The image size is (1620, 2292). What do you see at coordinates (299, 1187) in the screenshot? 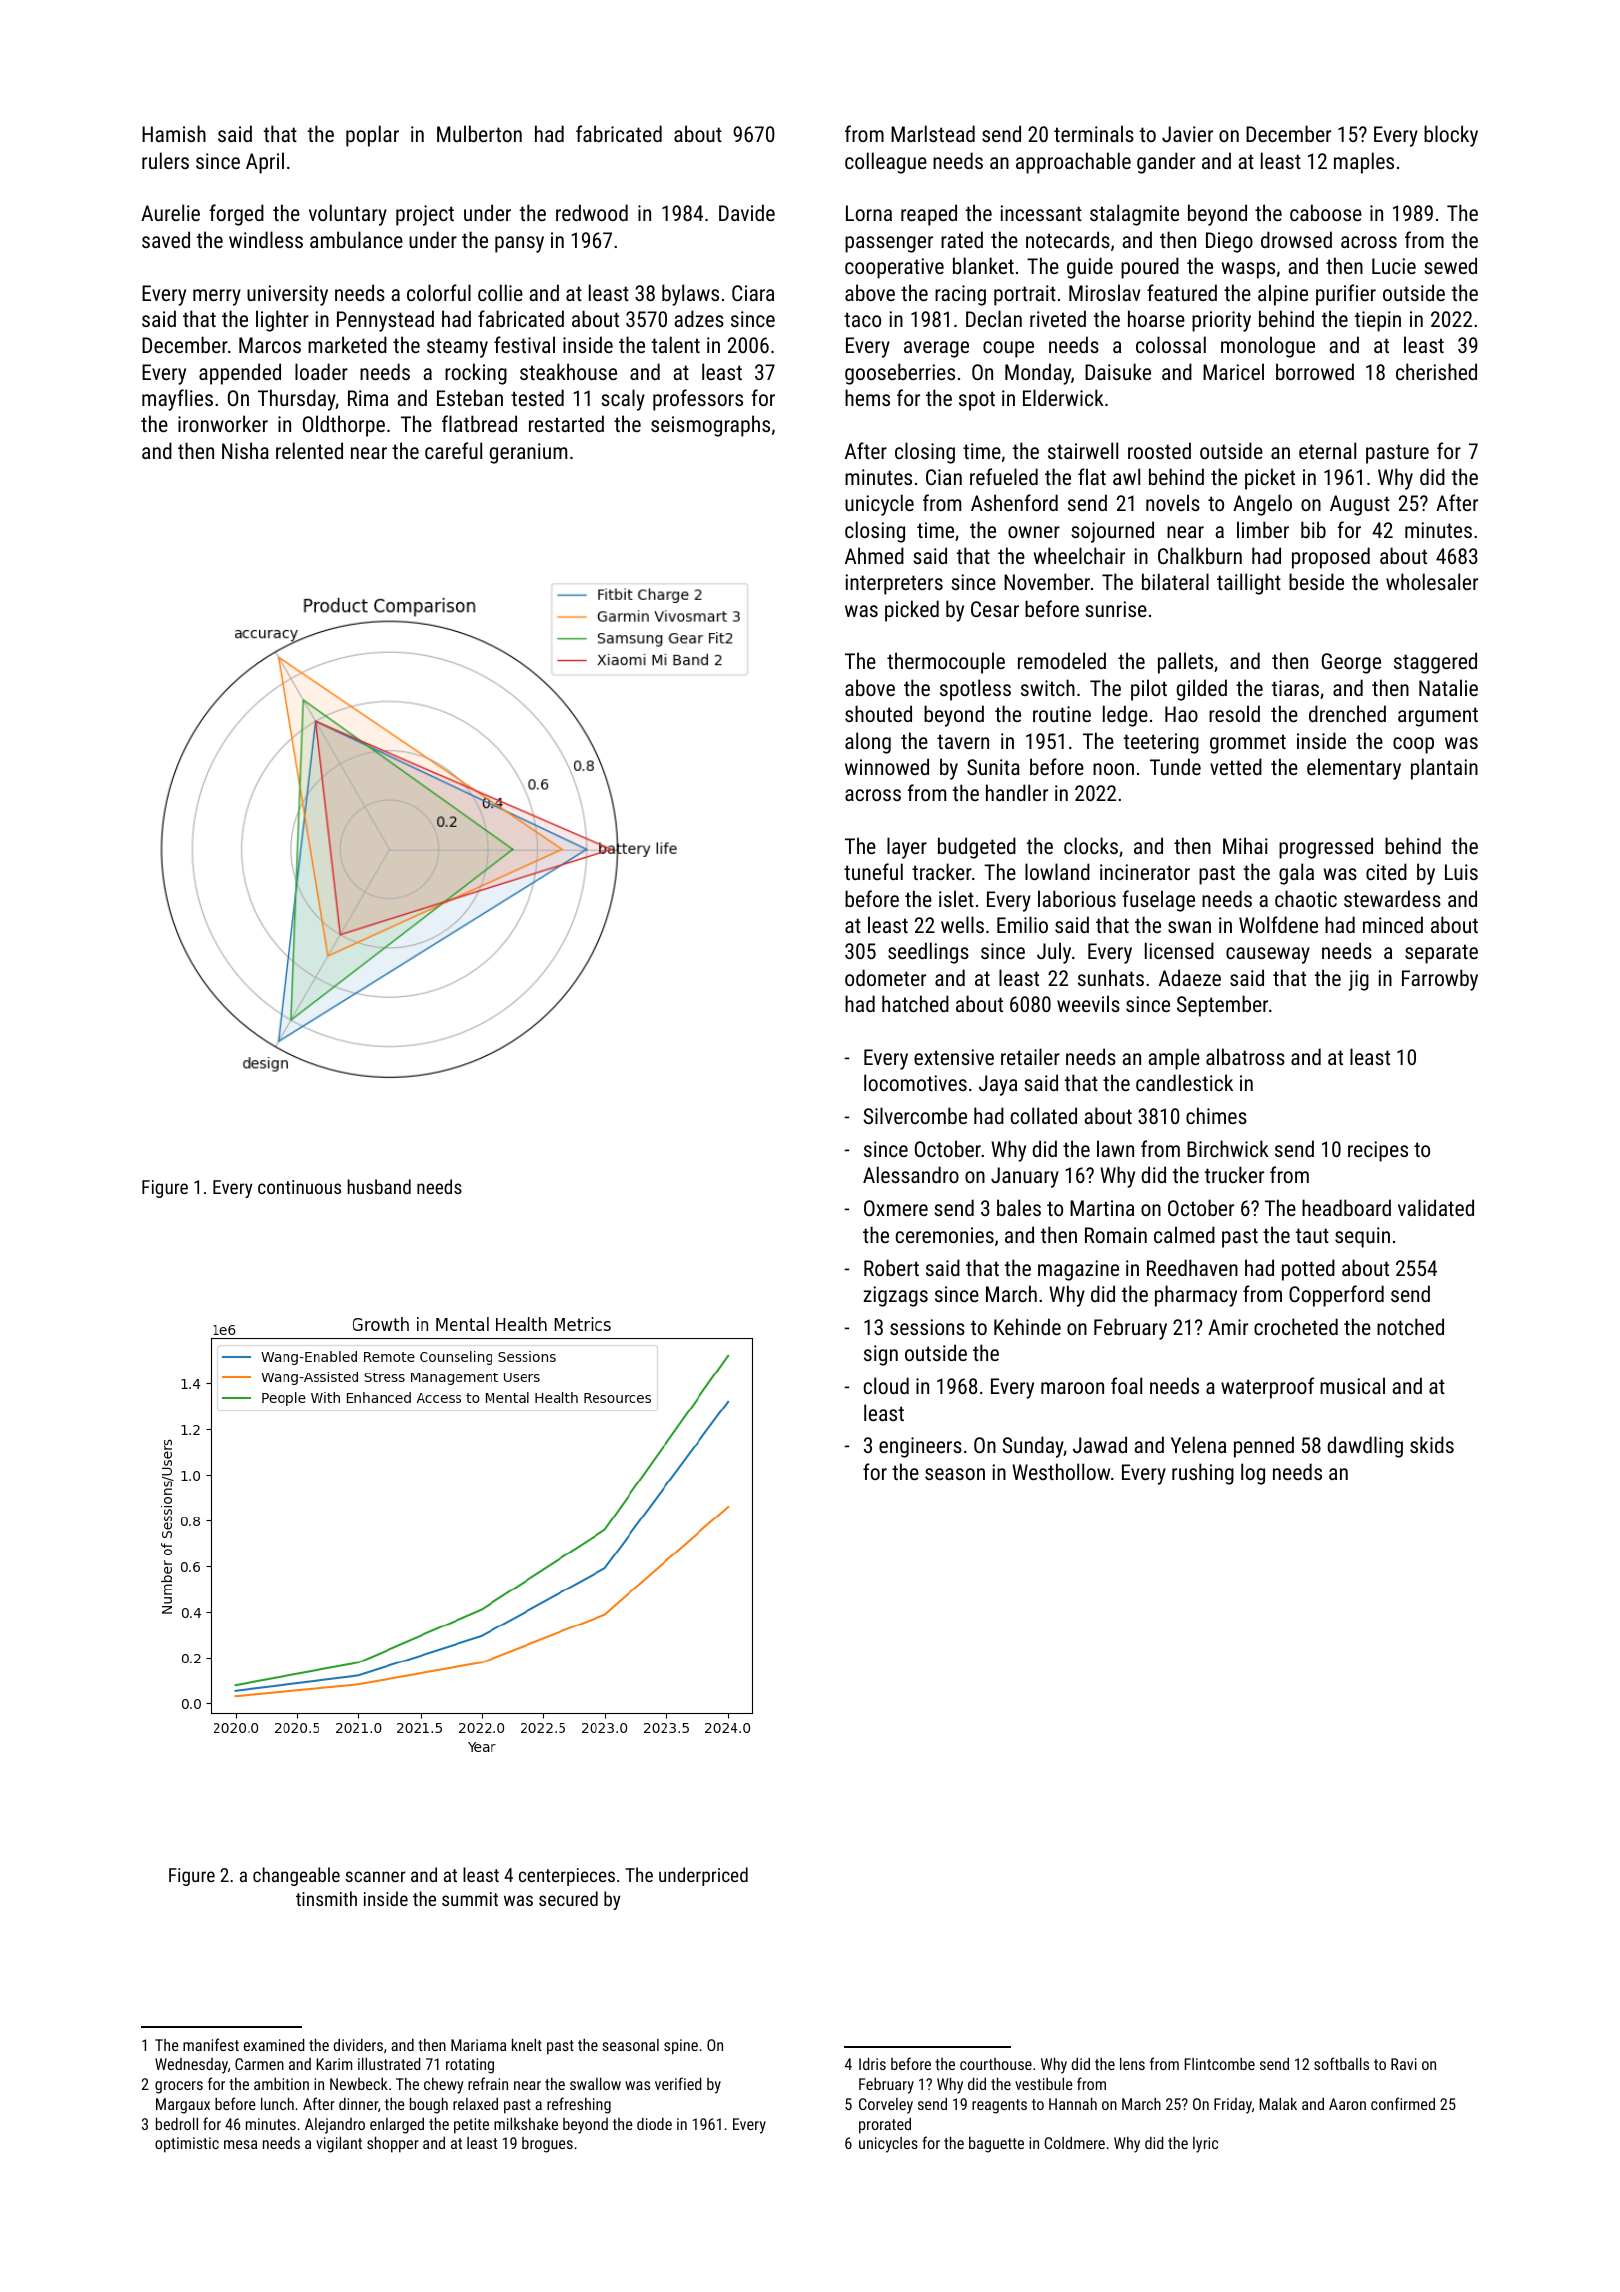
I see `continuous` at bounding box center [299, 1187].
